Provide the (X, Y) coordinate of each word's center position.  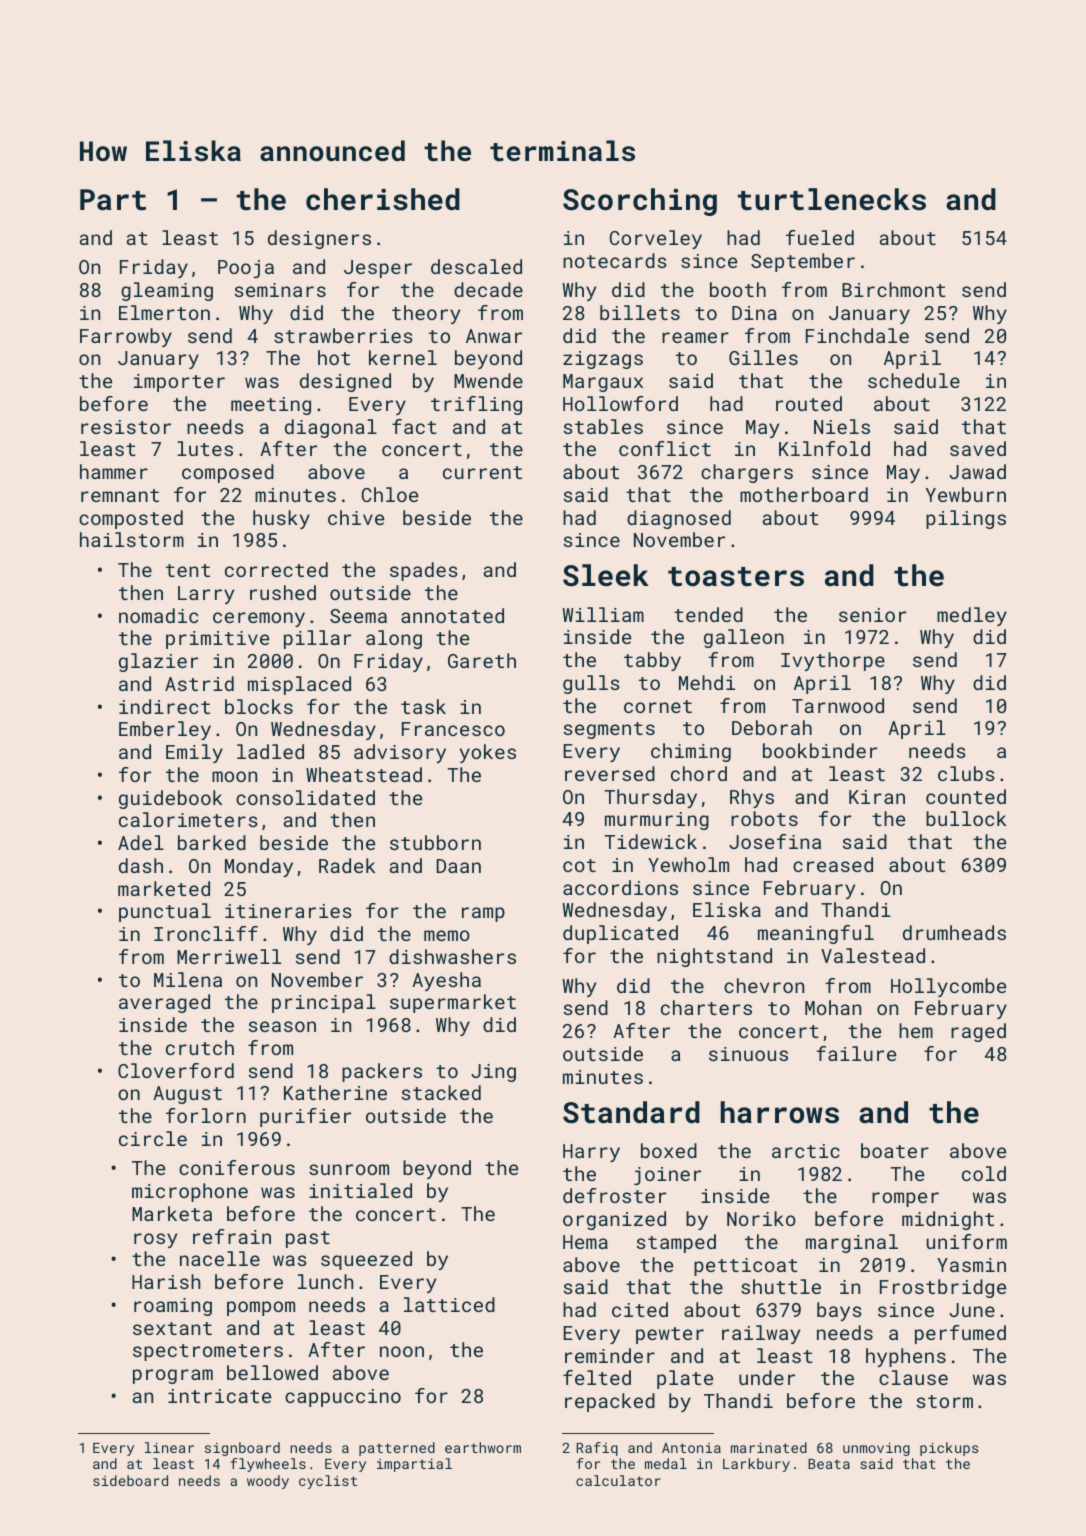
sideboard (130, 1480)
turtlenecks (832, 199)
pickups (949, 1449)
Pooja (246, 269)
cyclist (328, 1482)
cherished (383, 199)
